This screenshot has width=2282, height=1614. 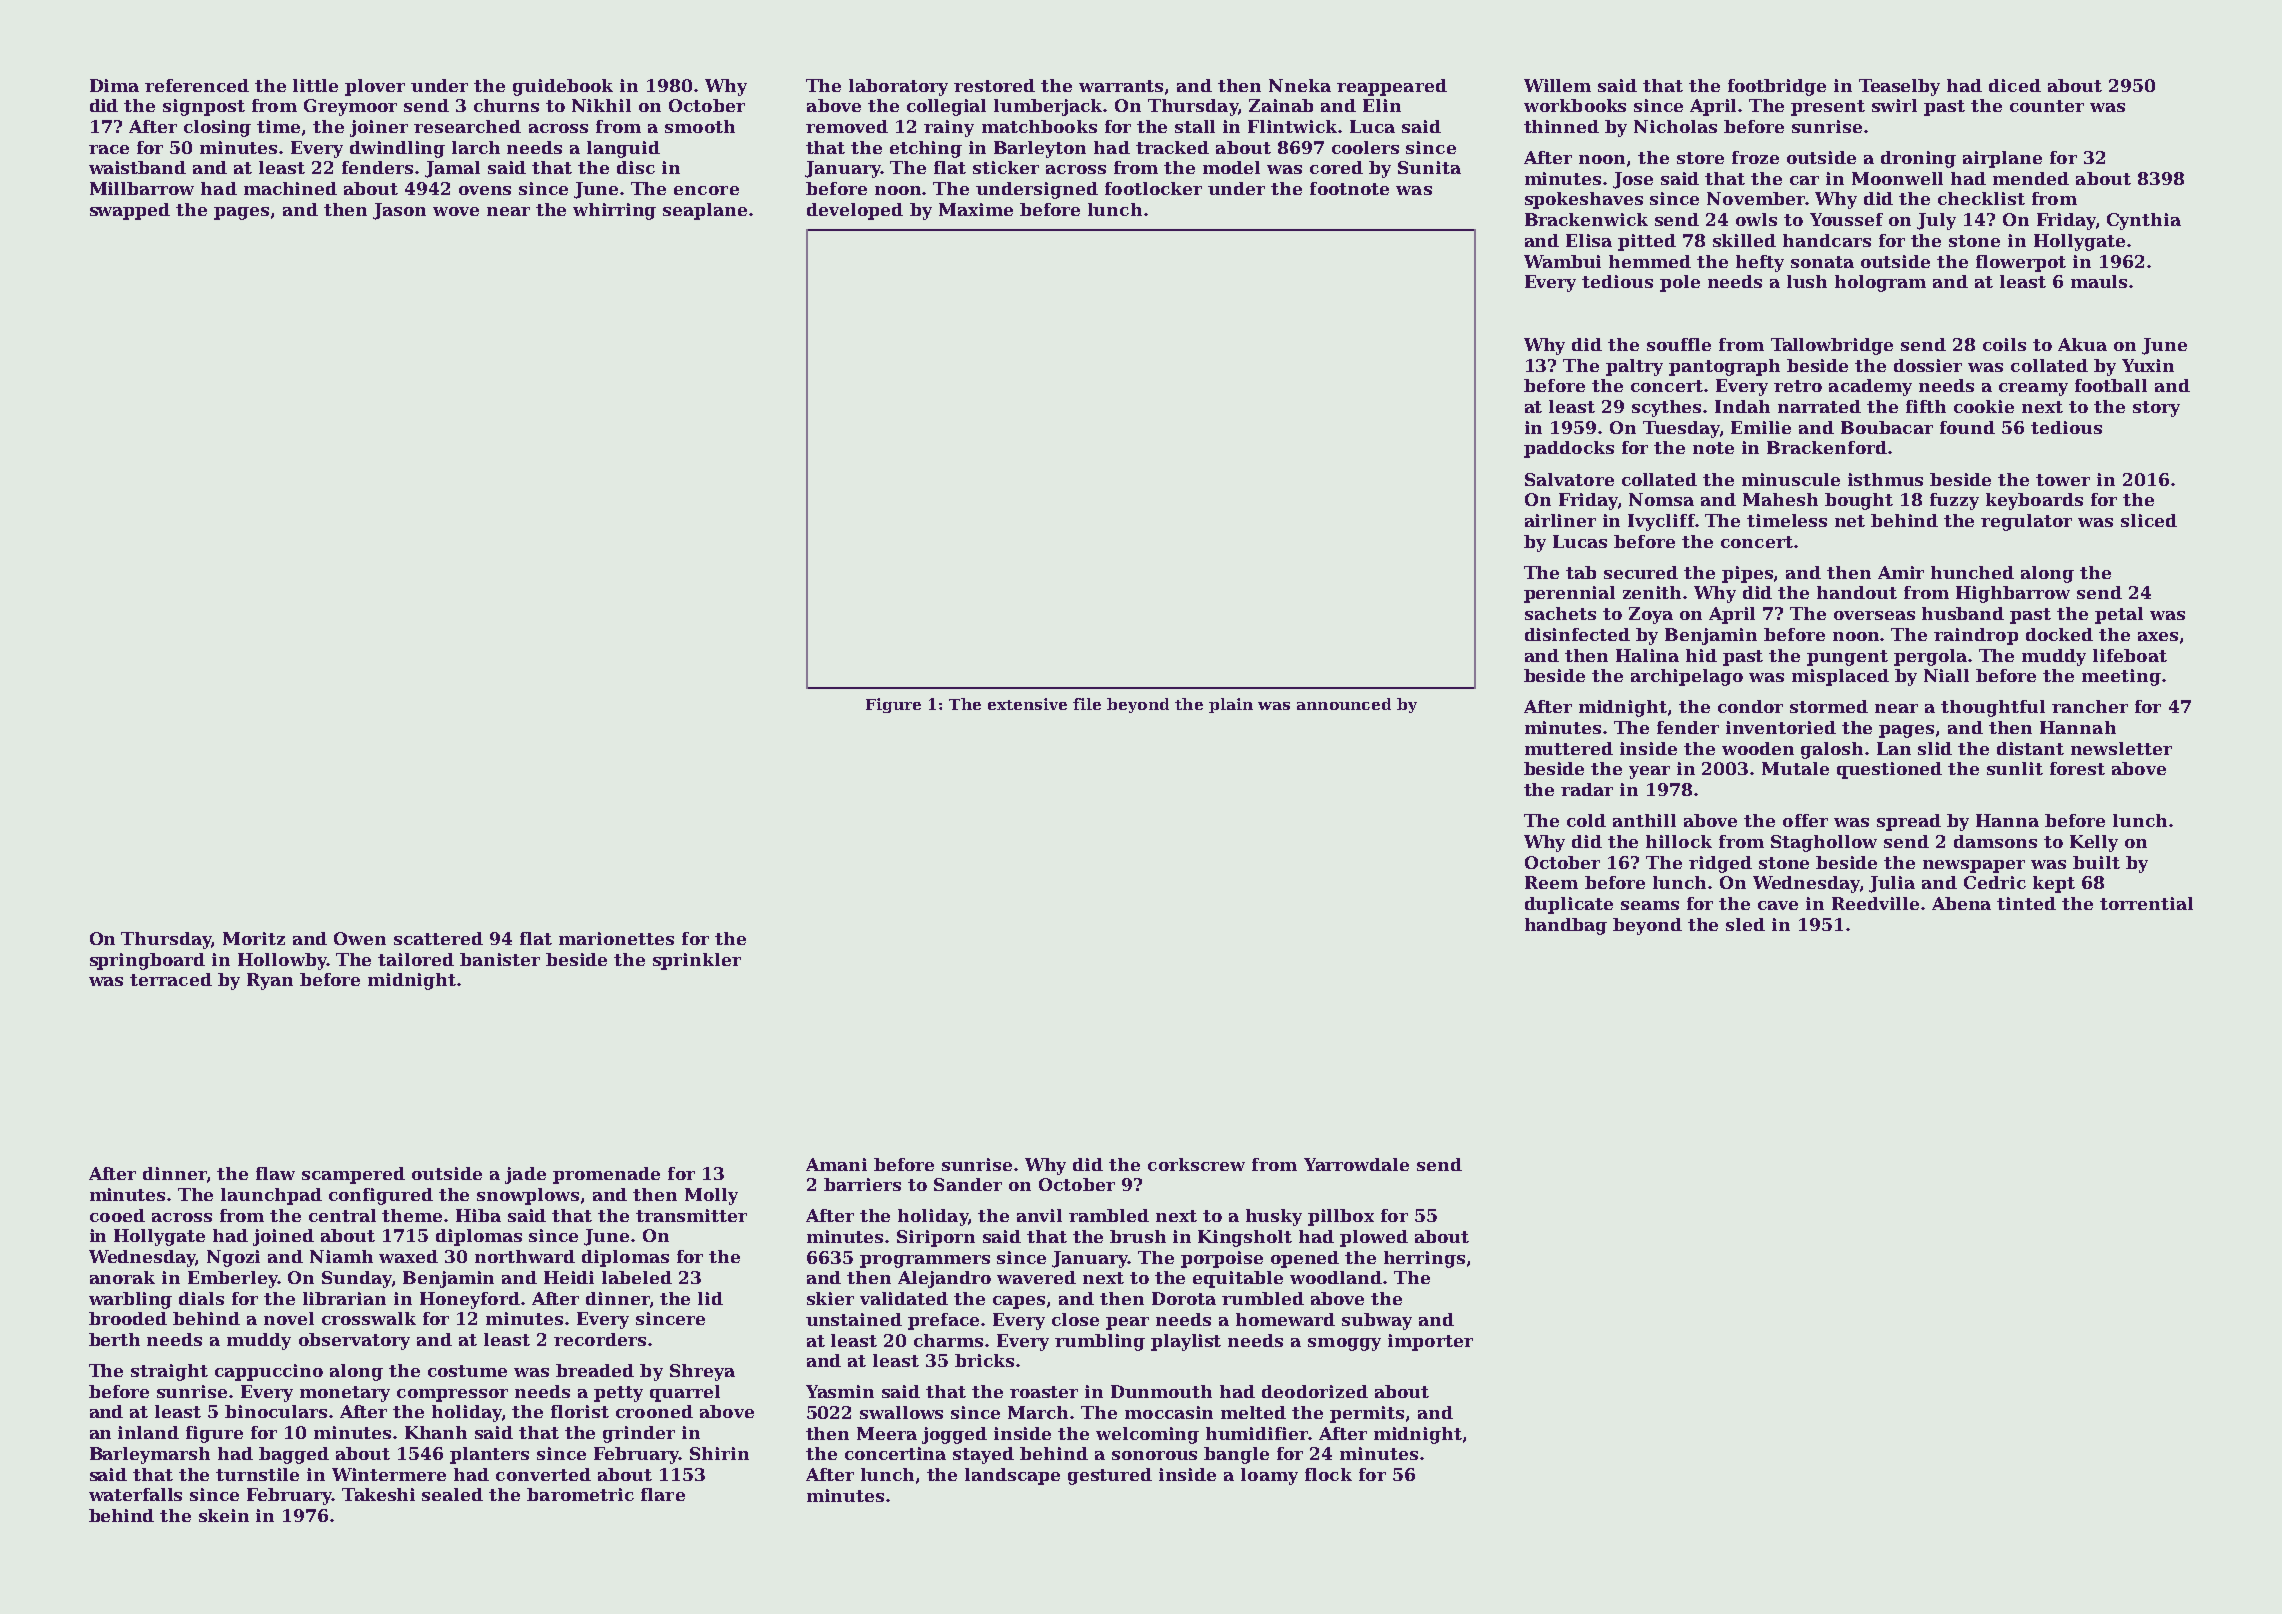 I want to click on flaw, so click(x=275, y=1173).
